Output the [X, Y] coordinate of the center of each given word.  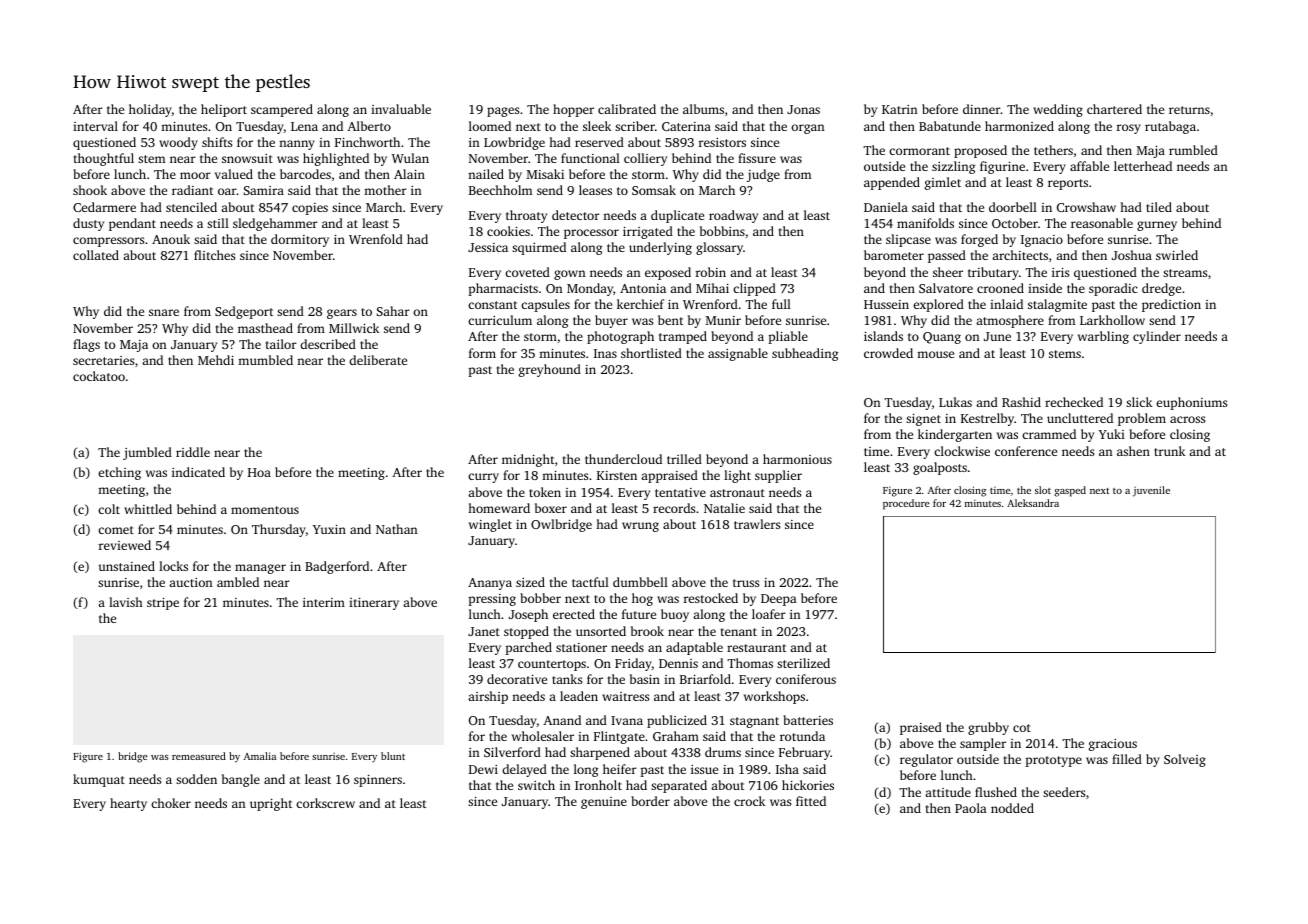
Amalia [260, 756]
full [781, 304]
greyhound [550, 370]
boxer [551, 508]
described [328, 344]
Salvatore [946, 288]
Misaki [545, 174]
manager [260, 569]
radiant [192, 190]
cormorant [919, 151]
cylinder [1157, 337]
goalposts [940, 468]
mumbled [265, 360]
